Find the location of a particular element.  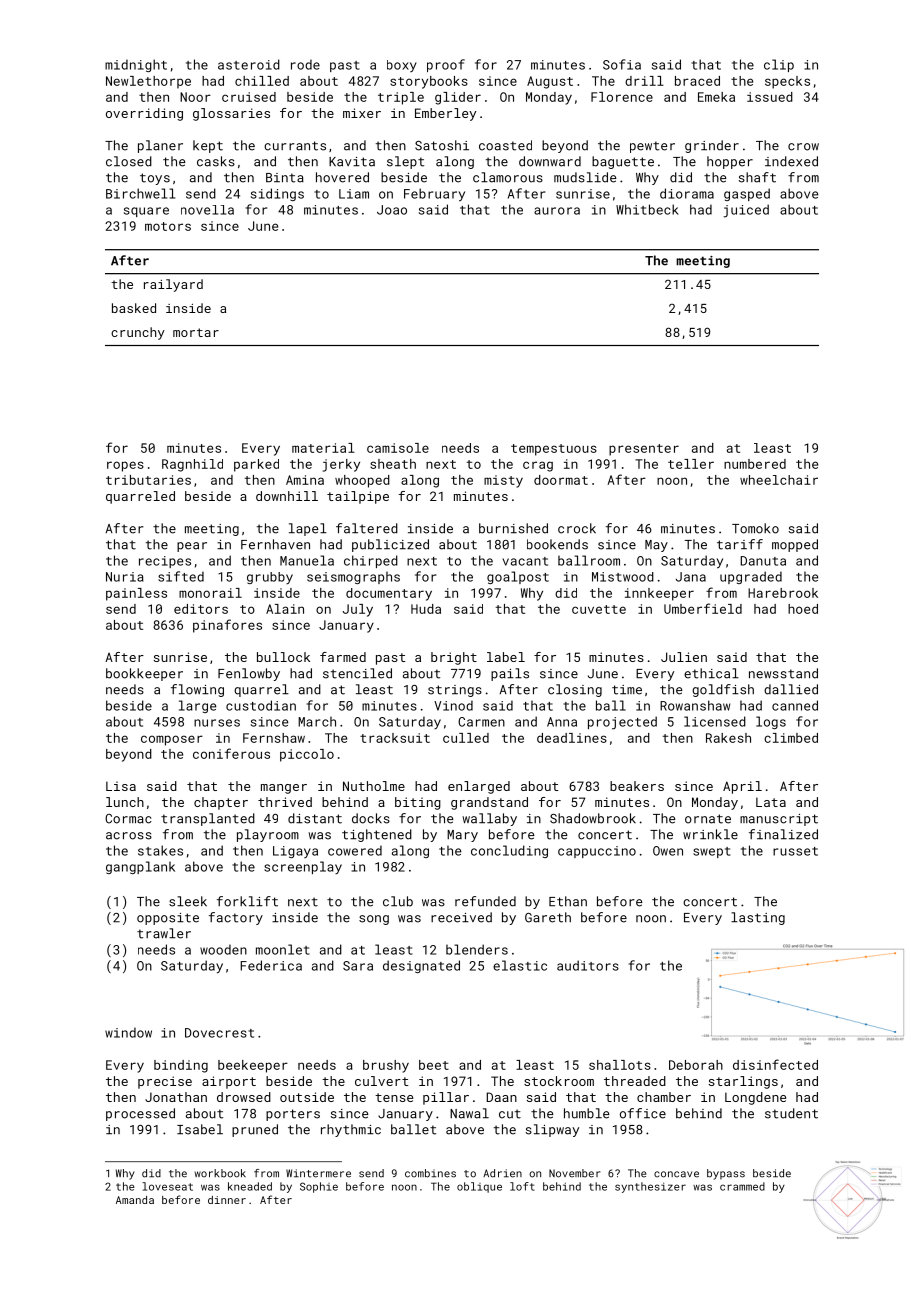

midnight is located at coordinates (136, 65).
